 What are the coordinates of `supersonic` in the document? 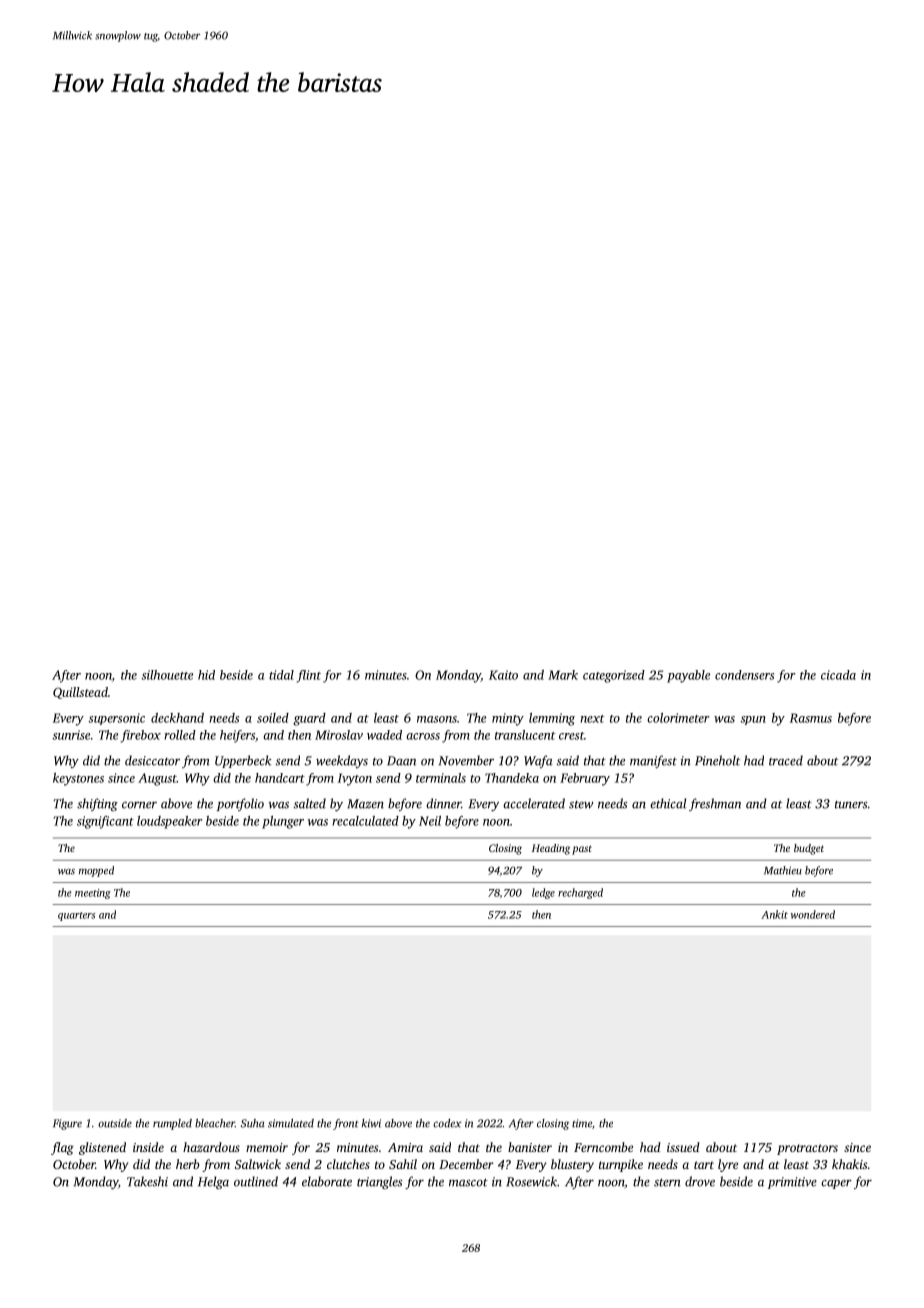 It's located at (116, 719).
